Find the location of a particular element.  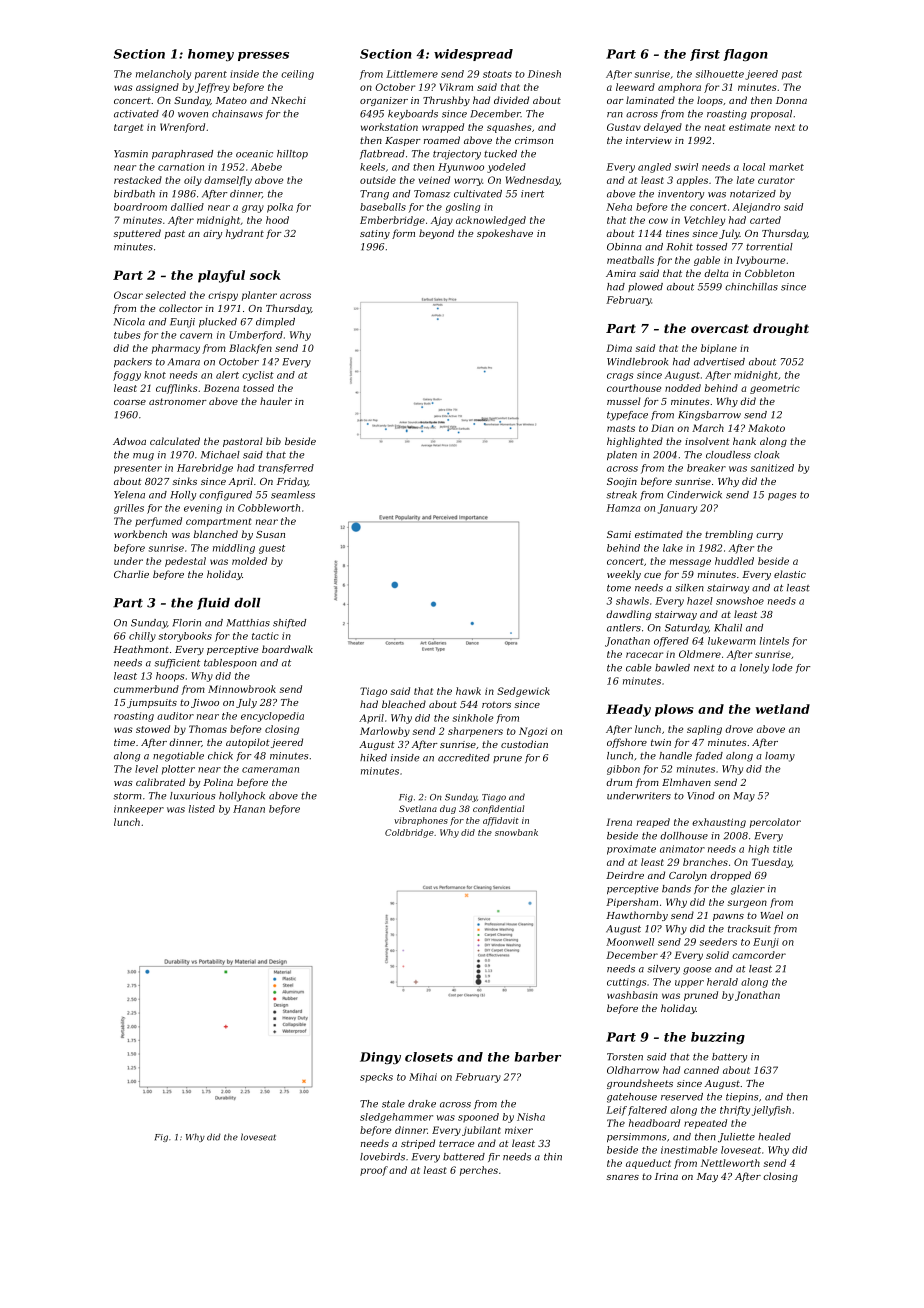

lovebirds is located at coordinates (382, 1157).
